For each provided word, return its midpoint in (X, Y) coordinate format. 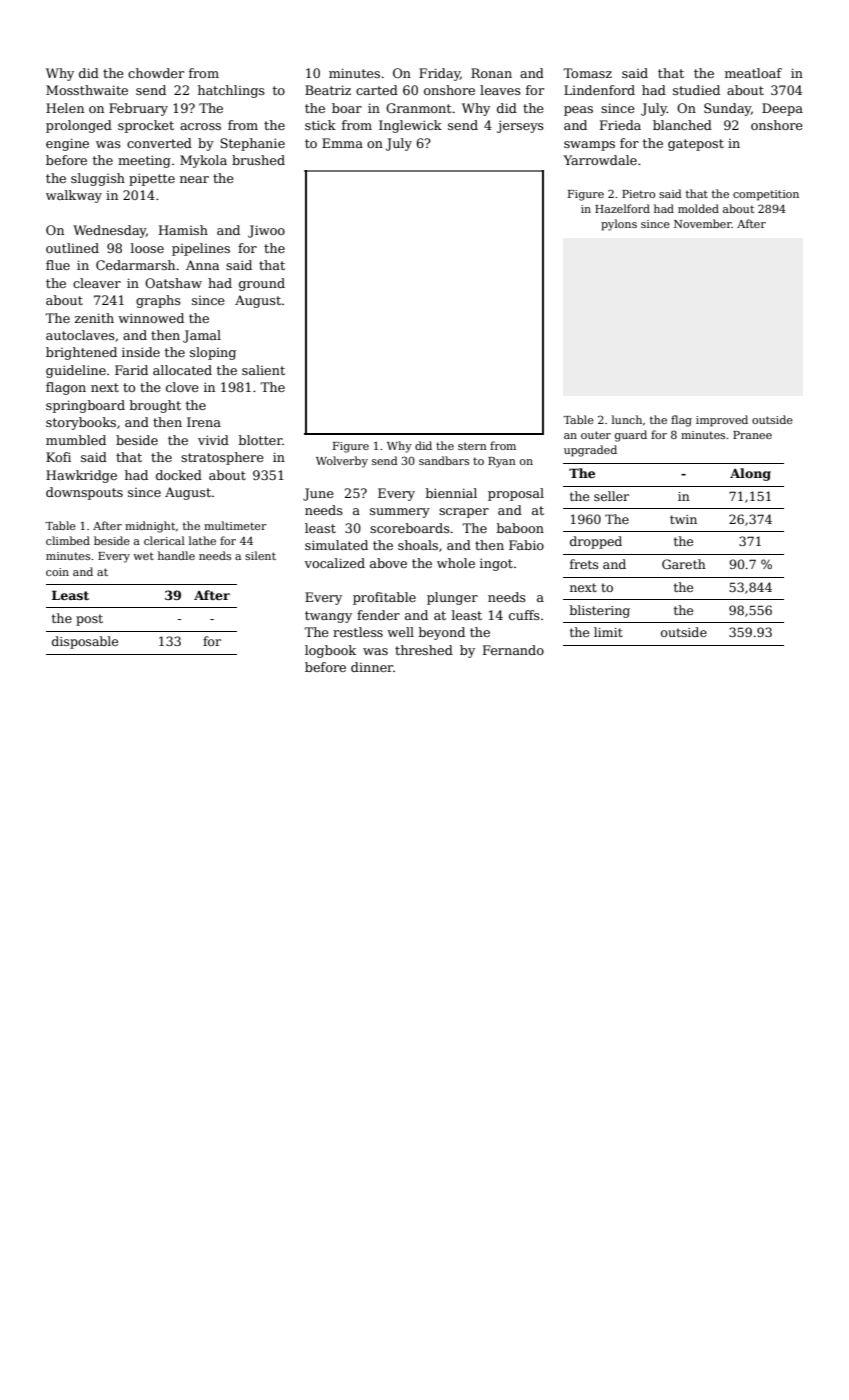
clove (182, 387)
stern (472, 446)
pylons (619, 225)
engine (67, 144)
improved (722, 421)
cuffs (524, 615)
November (703, 223)
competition (766, 195)
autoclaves (80, 335)
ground (262, 284)
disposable (85, 642)
